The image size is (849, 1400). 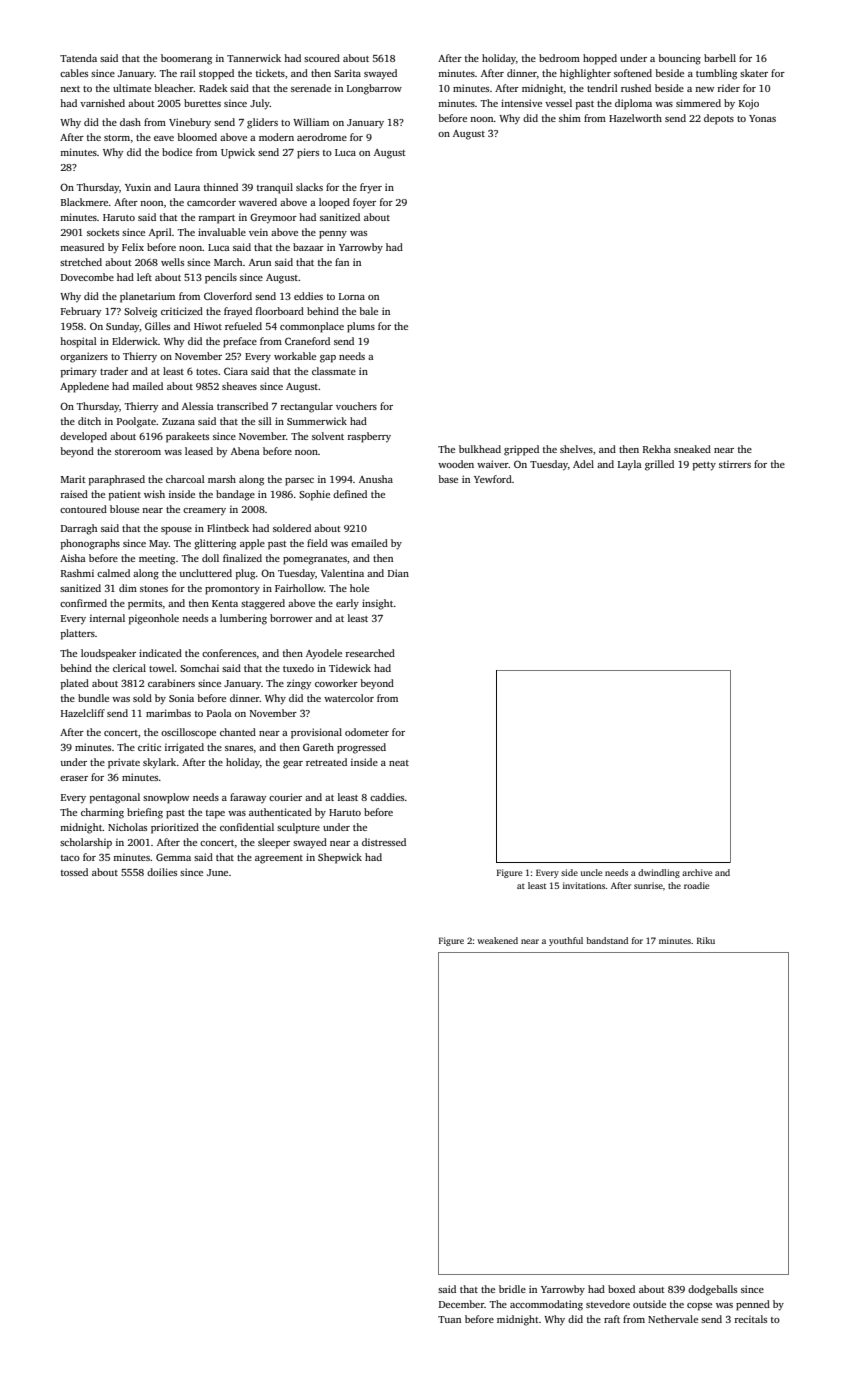 What do you see at coordinates (679, 59) in the document?
I see `bouncing` at bounding box center [679, 59].
